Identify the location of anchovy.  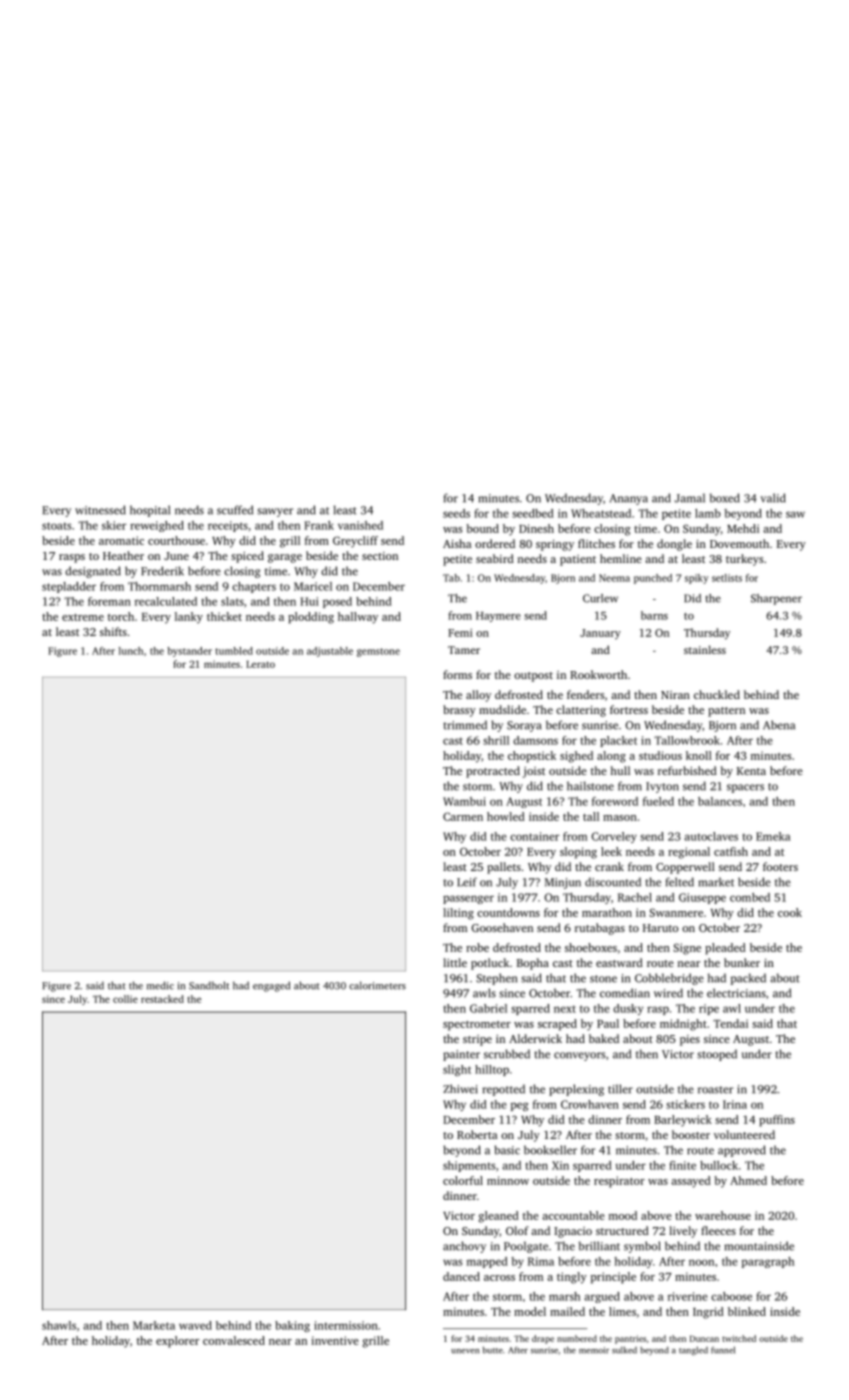
(464, 1247).
